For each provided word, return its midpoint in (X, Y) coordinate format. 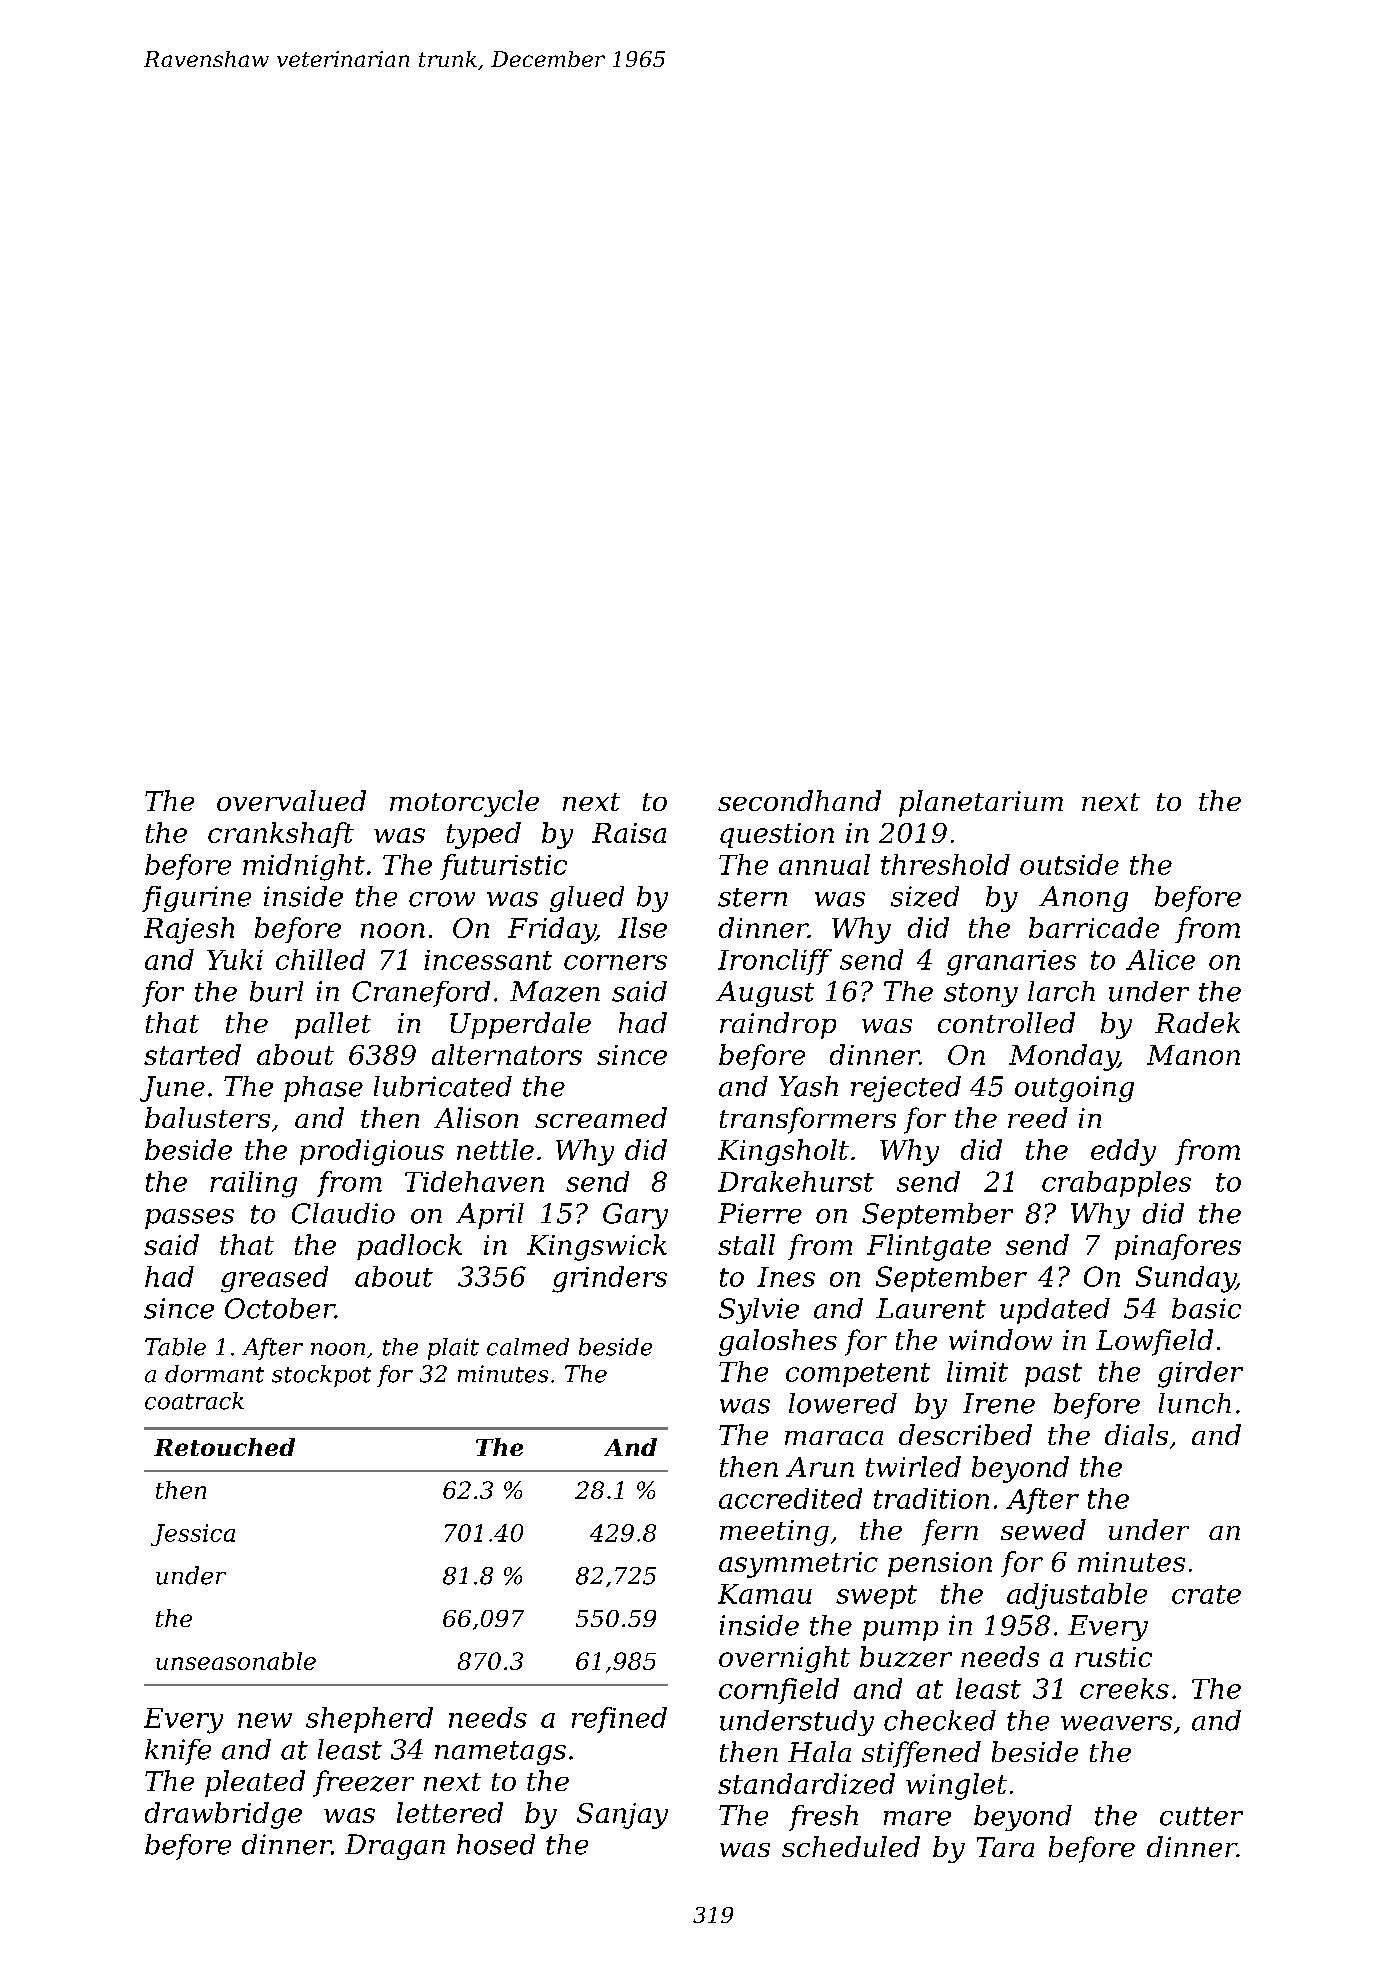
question (777, 835)
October (280, 1308)
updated (1055, 1311)
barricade (1094, 927)
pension (940, 1564)
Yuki (235, 959)
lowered (843, 1403)
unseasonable (236, 1661)
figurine (196, 899)
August (765, 994)
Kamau (765, 1594)
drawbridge (223, 1815)
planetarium (981, 803)
